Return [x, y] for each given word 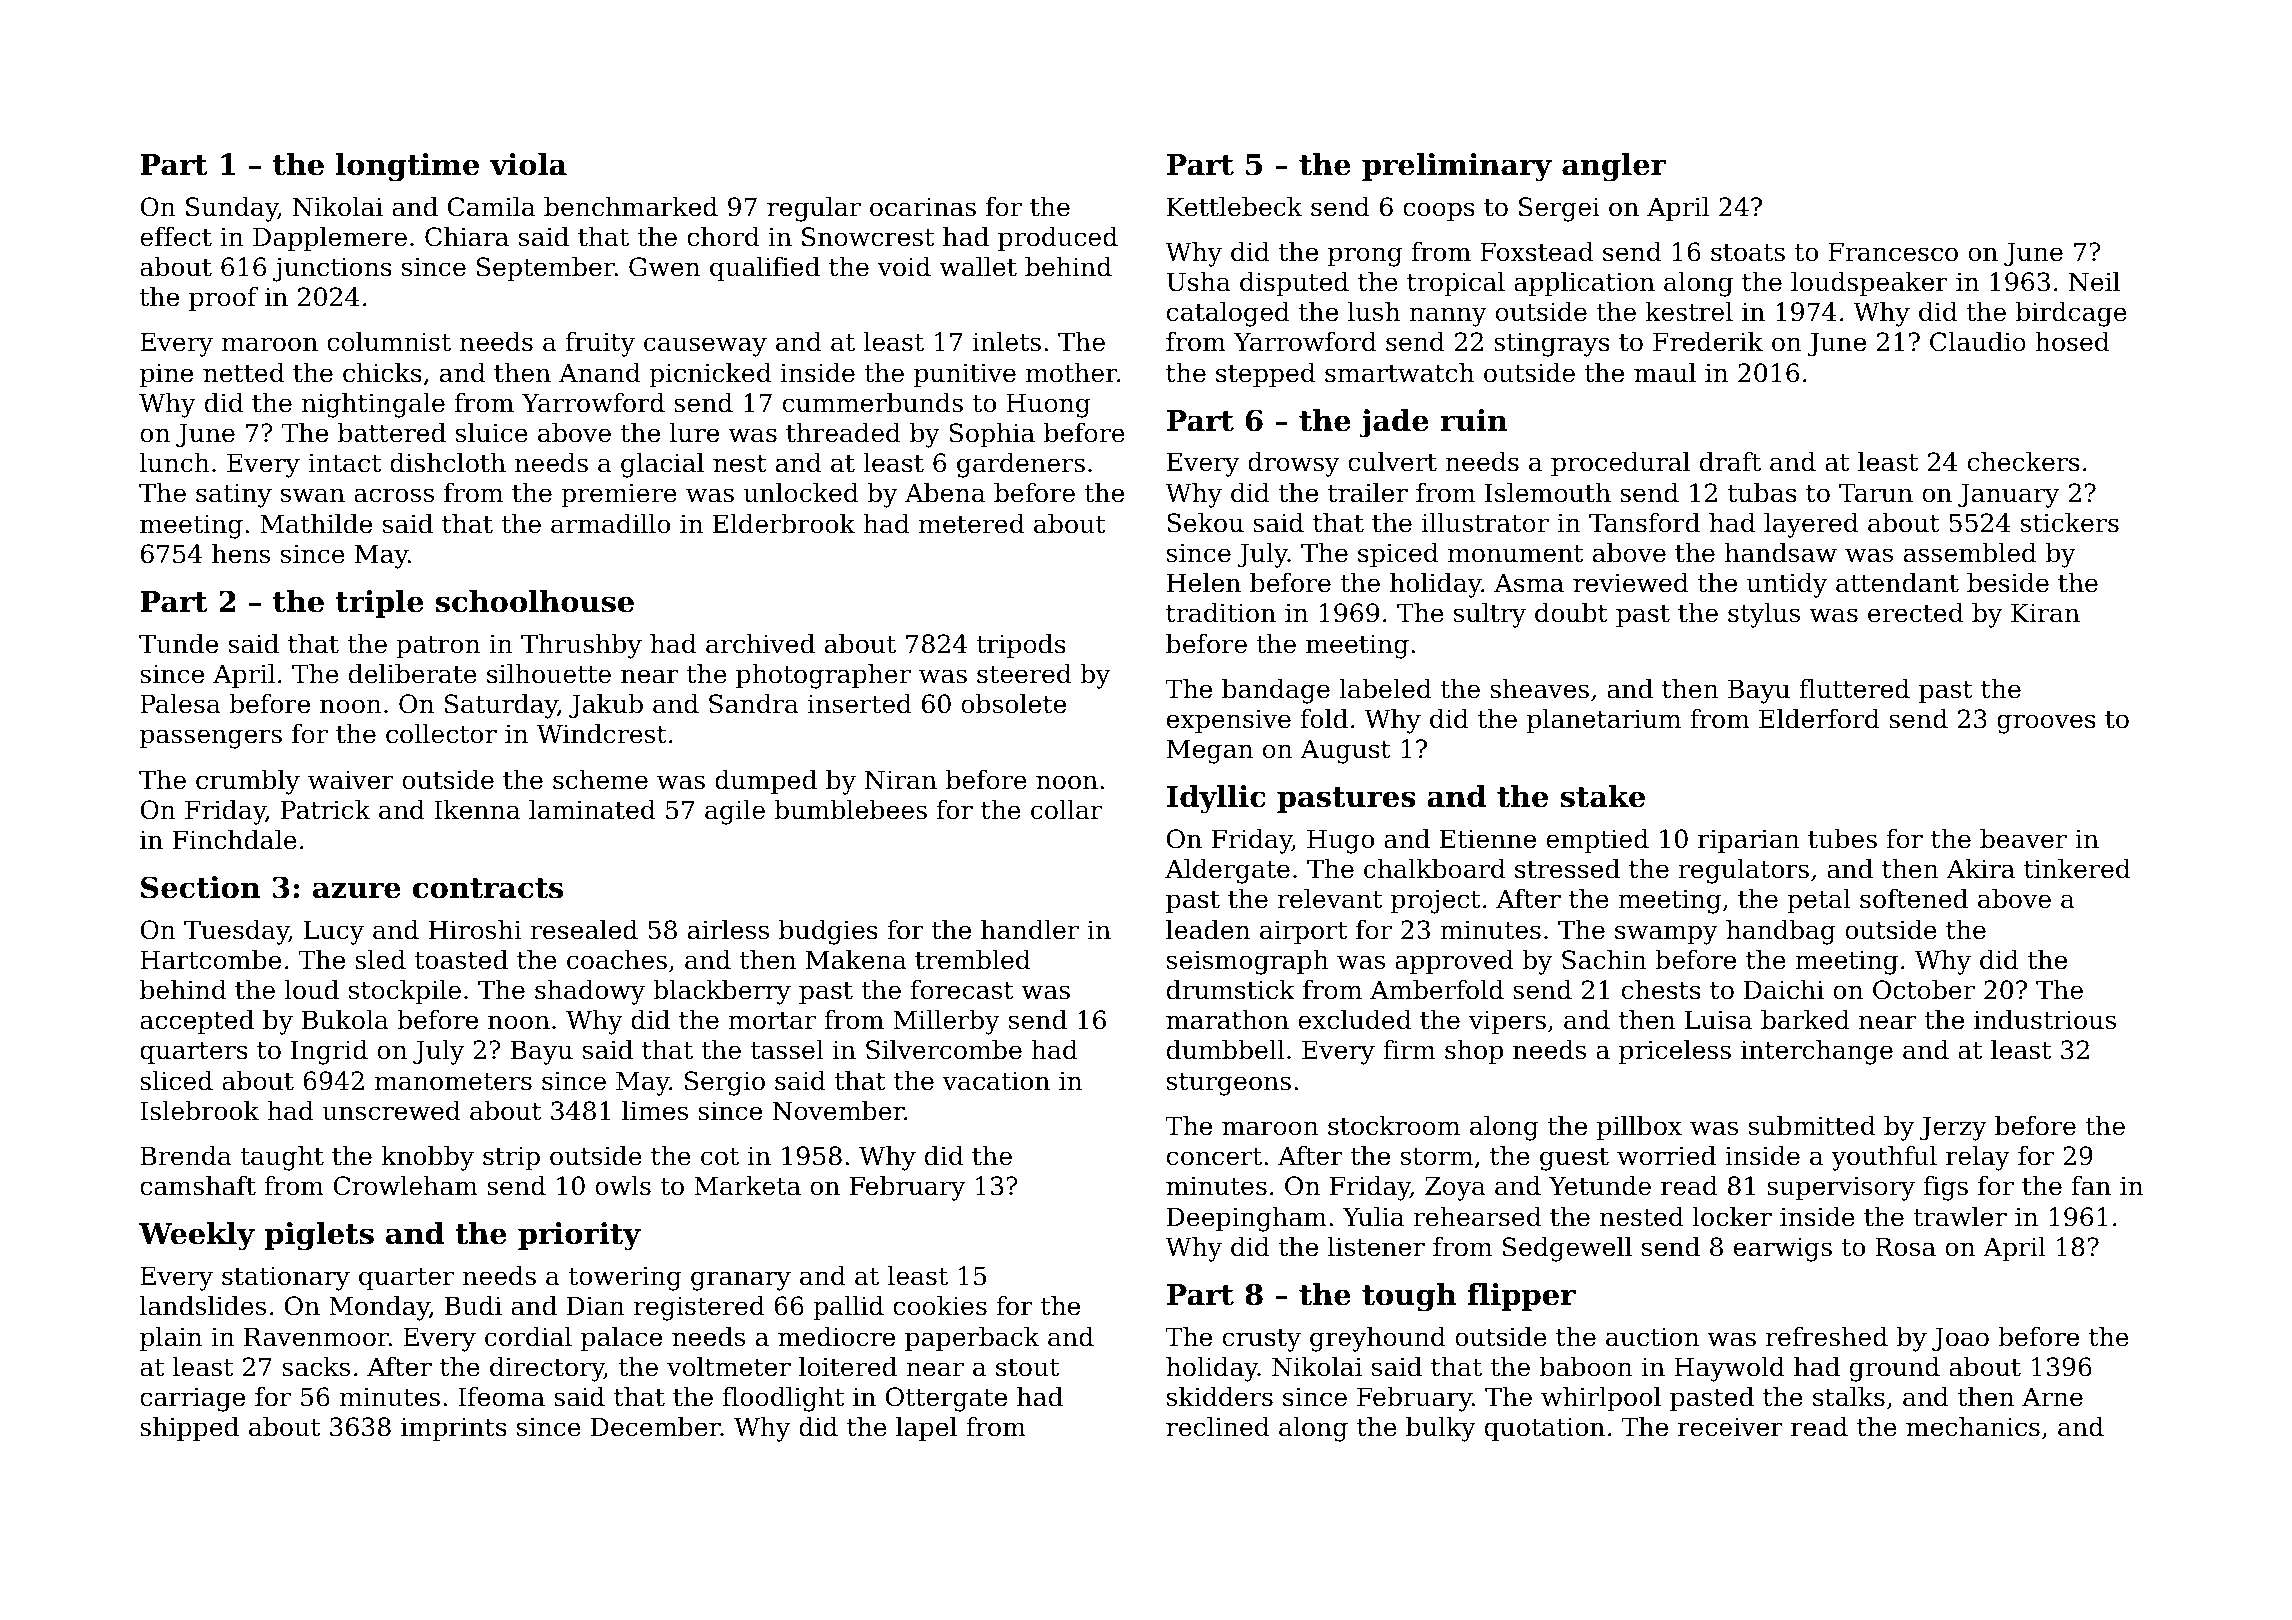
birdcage [2071, 314]
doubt [1571, 613]
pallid [848, 1308]
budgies [828, 932]
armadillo [610, 524]
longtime [407, 167]
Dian [596, 1306]
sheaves [1539, 689]
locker [1732, 1217]
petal [1819, 901]
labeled [1385, 689]
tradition [1221, 613]
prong [1365, 257]
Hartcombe [210, 960]
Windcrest [602, 734]
